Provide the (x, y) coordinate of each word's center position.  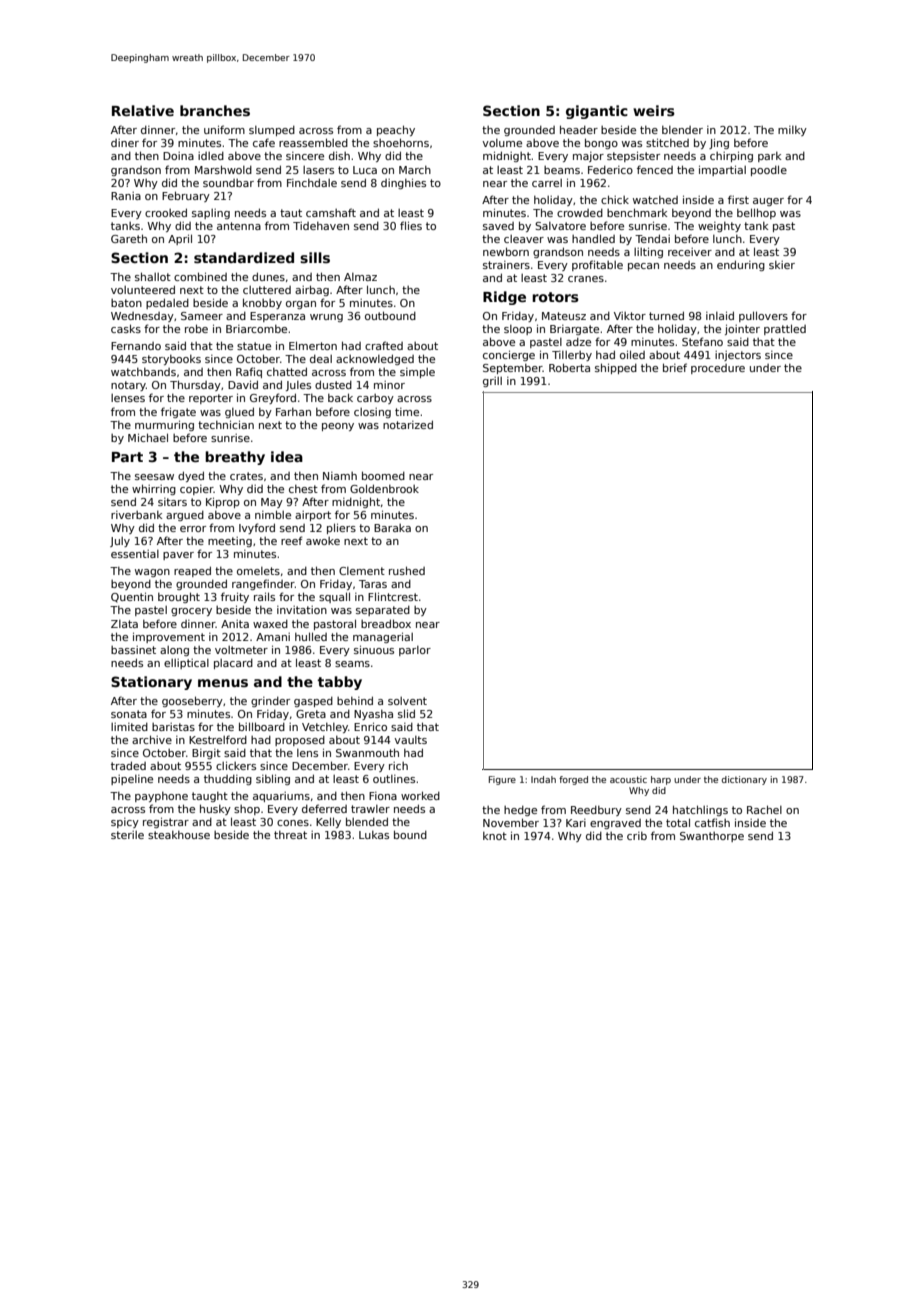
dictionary (744, 780)
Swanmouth (367, 752)
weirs (654, 110)
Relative (143, 110)
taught (210, 797)
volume (502, 143)
